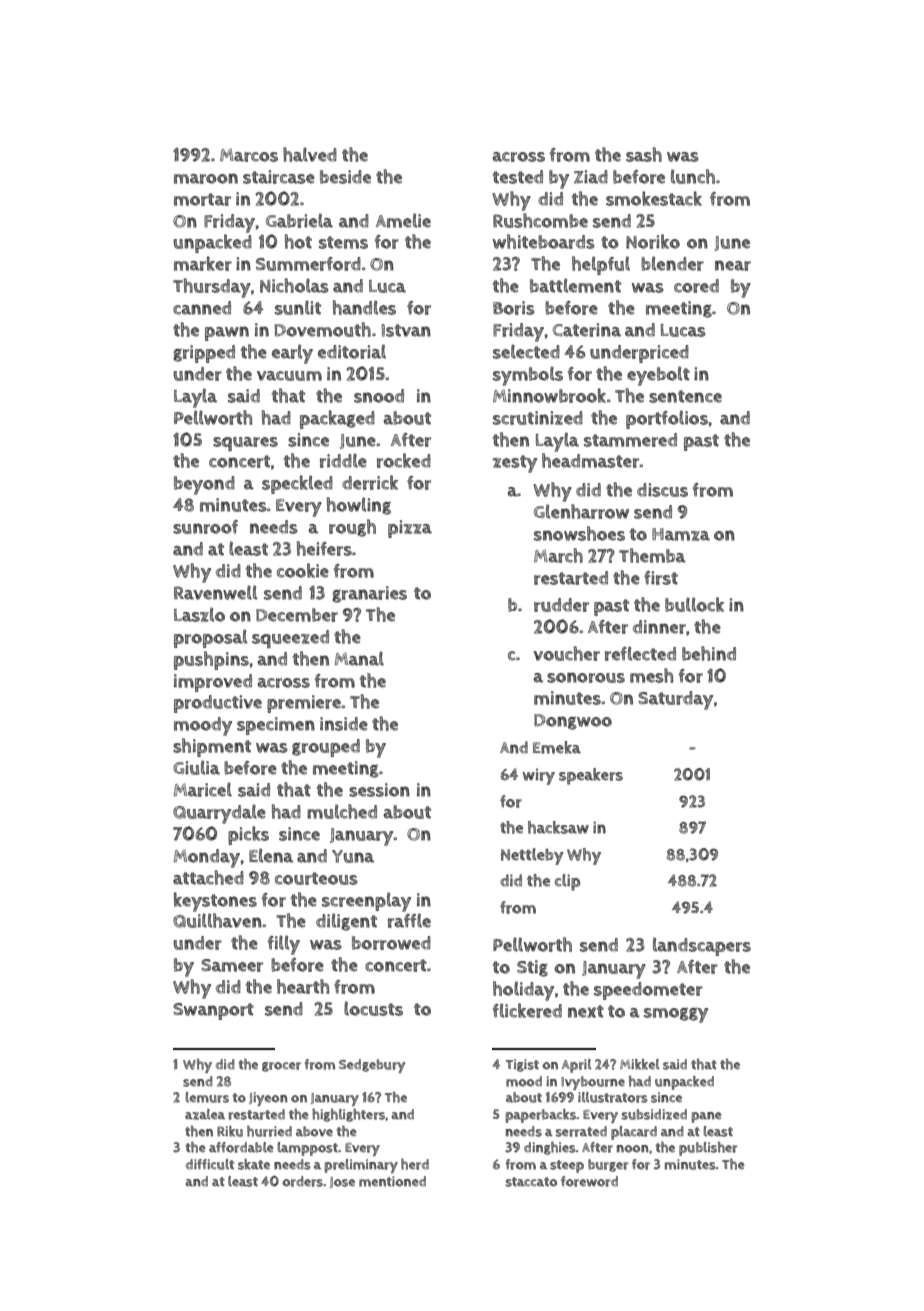 Image resolution: width=924 pixels, height=1311 pixels. Describe the element at coordinates (702, 946) in the image. I see `landscapers` at that location.
